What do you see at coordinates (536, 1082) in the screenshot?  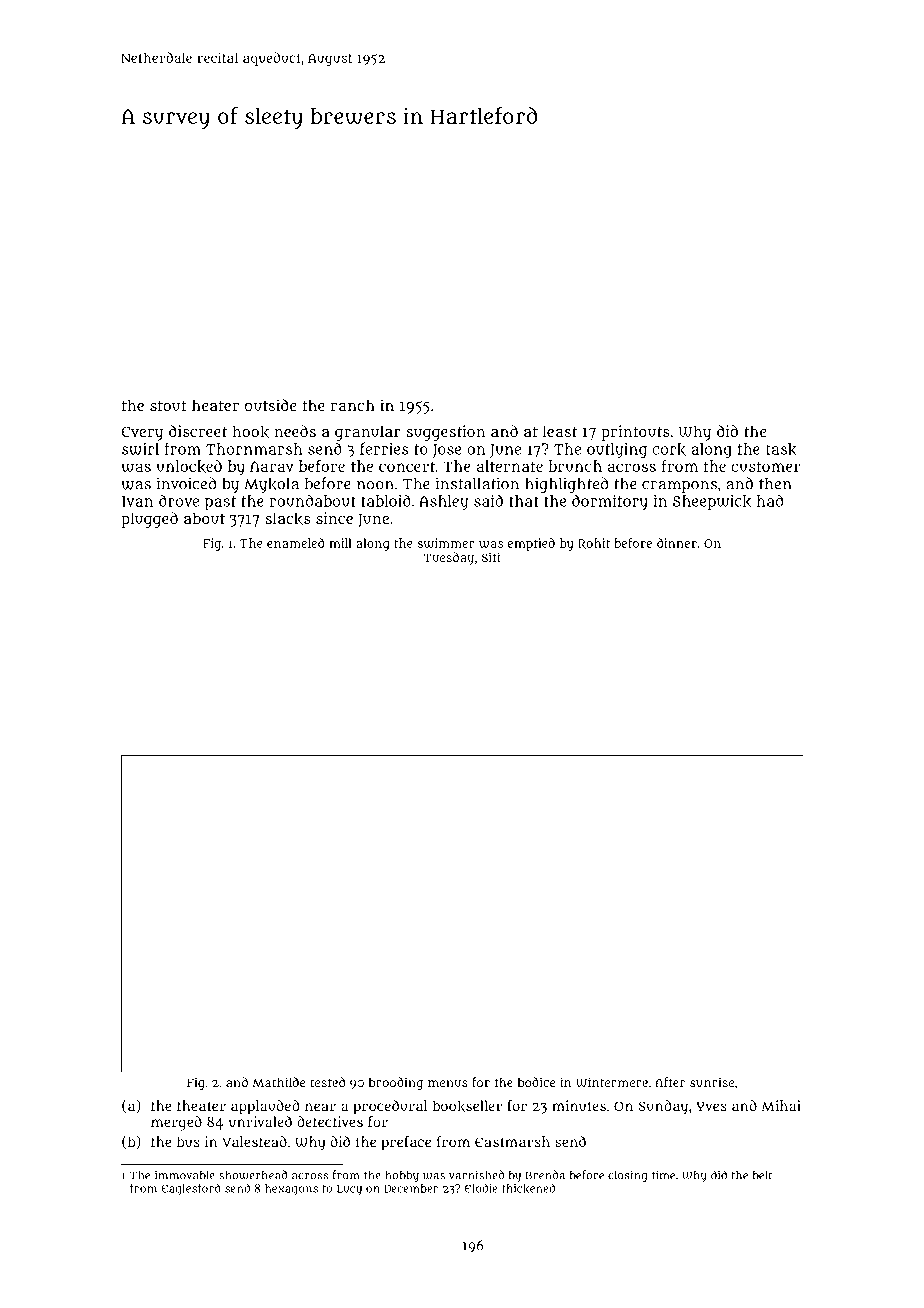 I see `bodice` at bounding box center [536, 1082].
